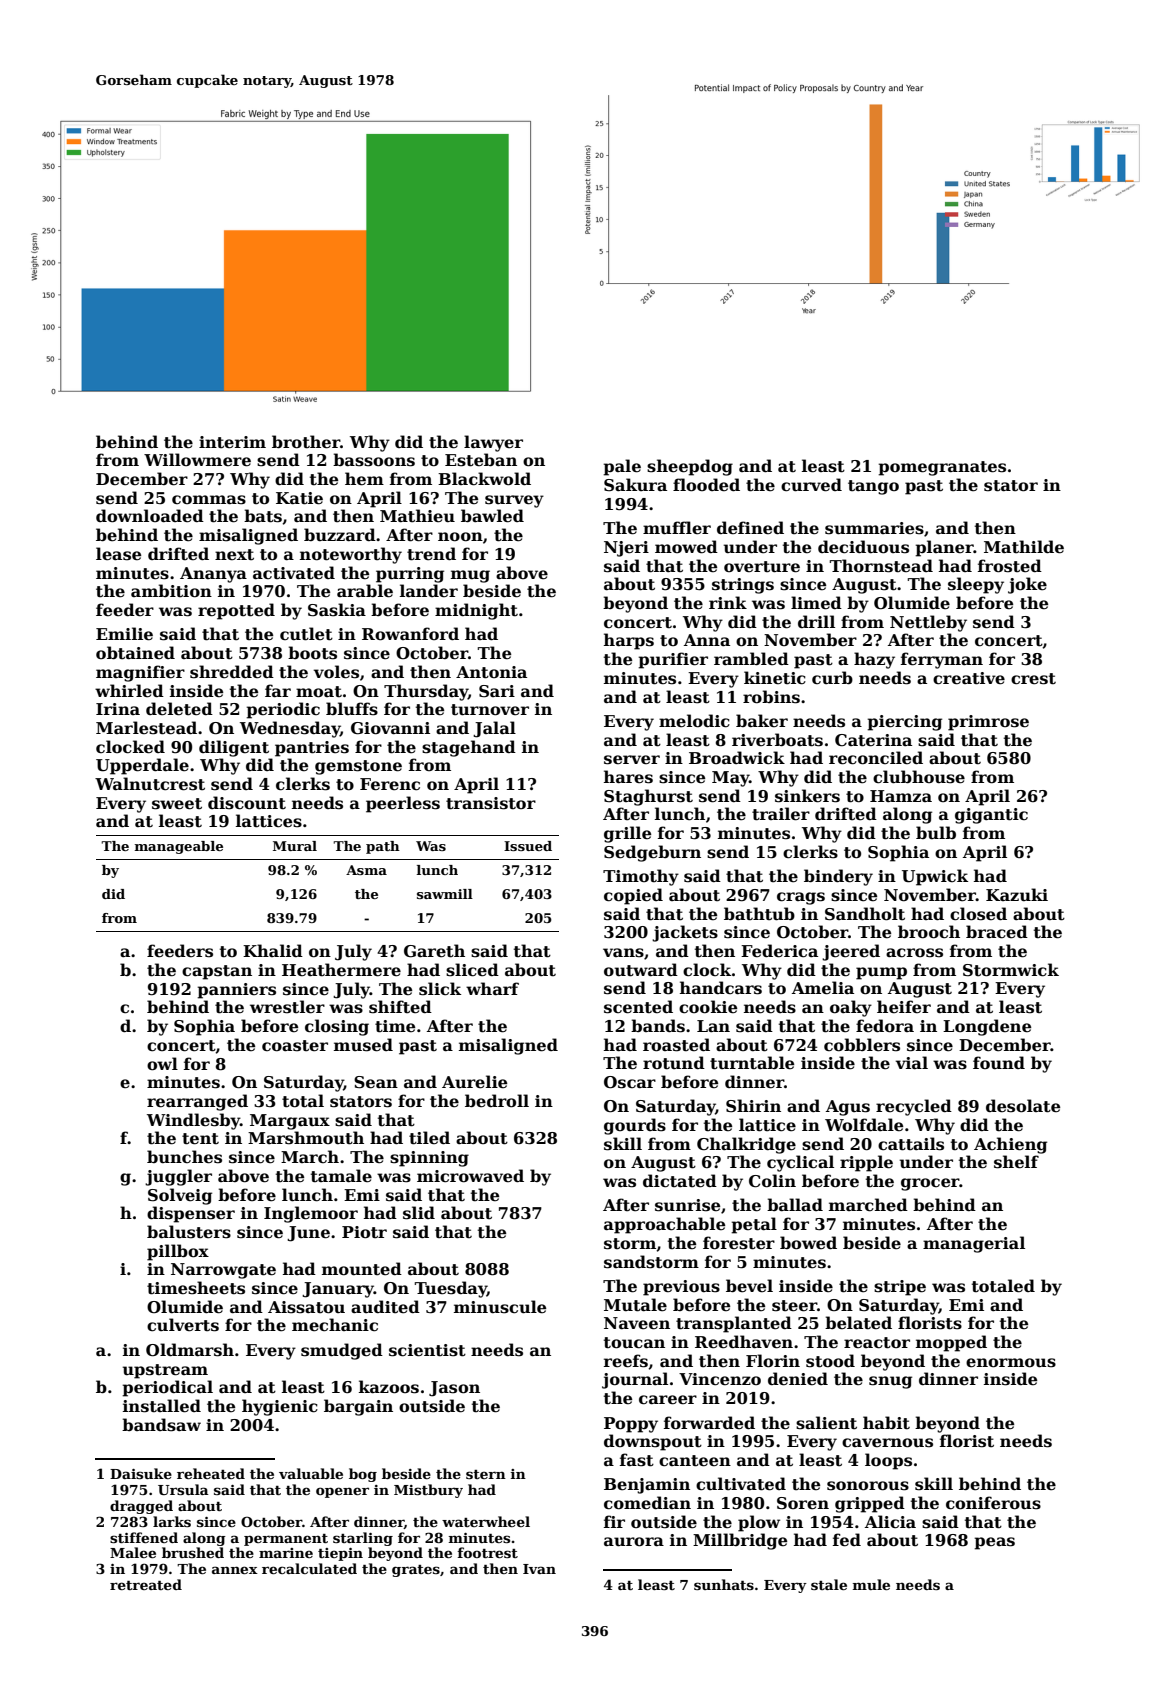  I want to click on retreated, so click(146, 1584).
